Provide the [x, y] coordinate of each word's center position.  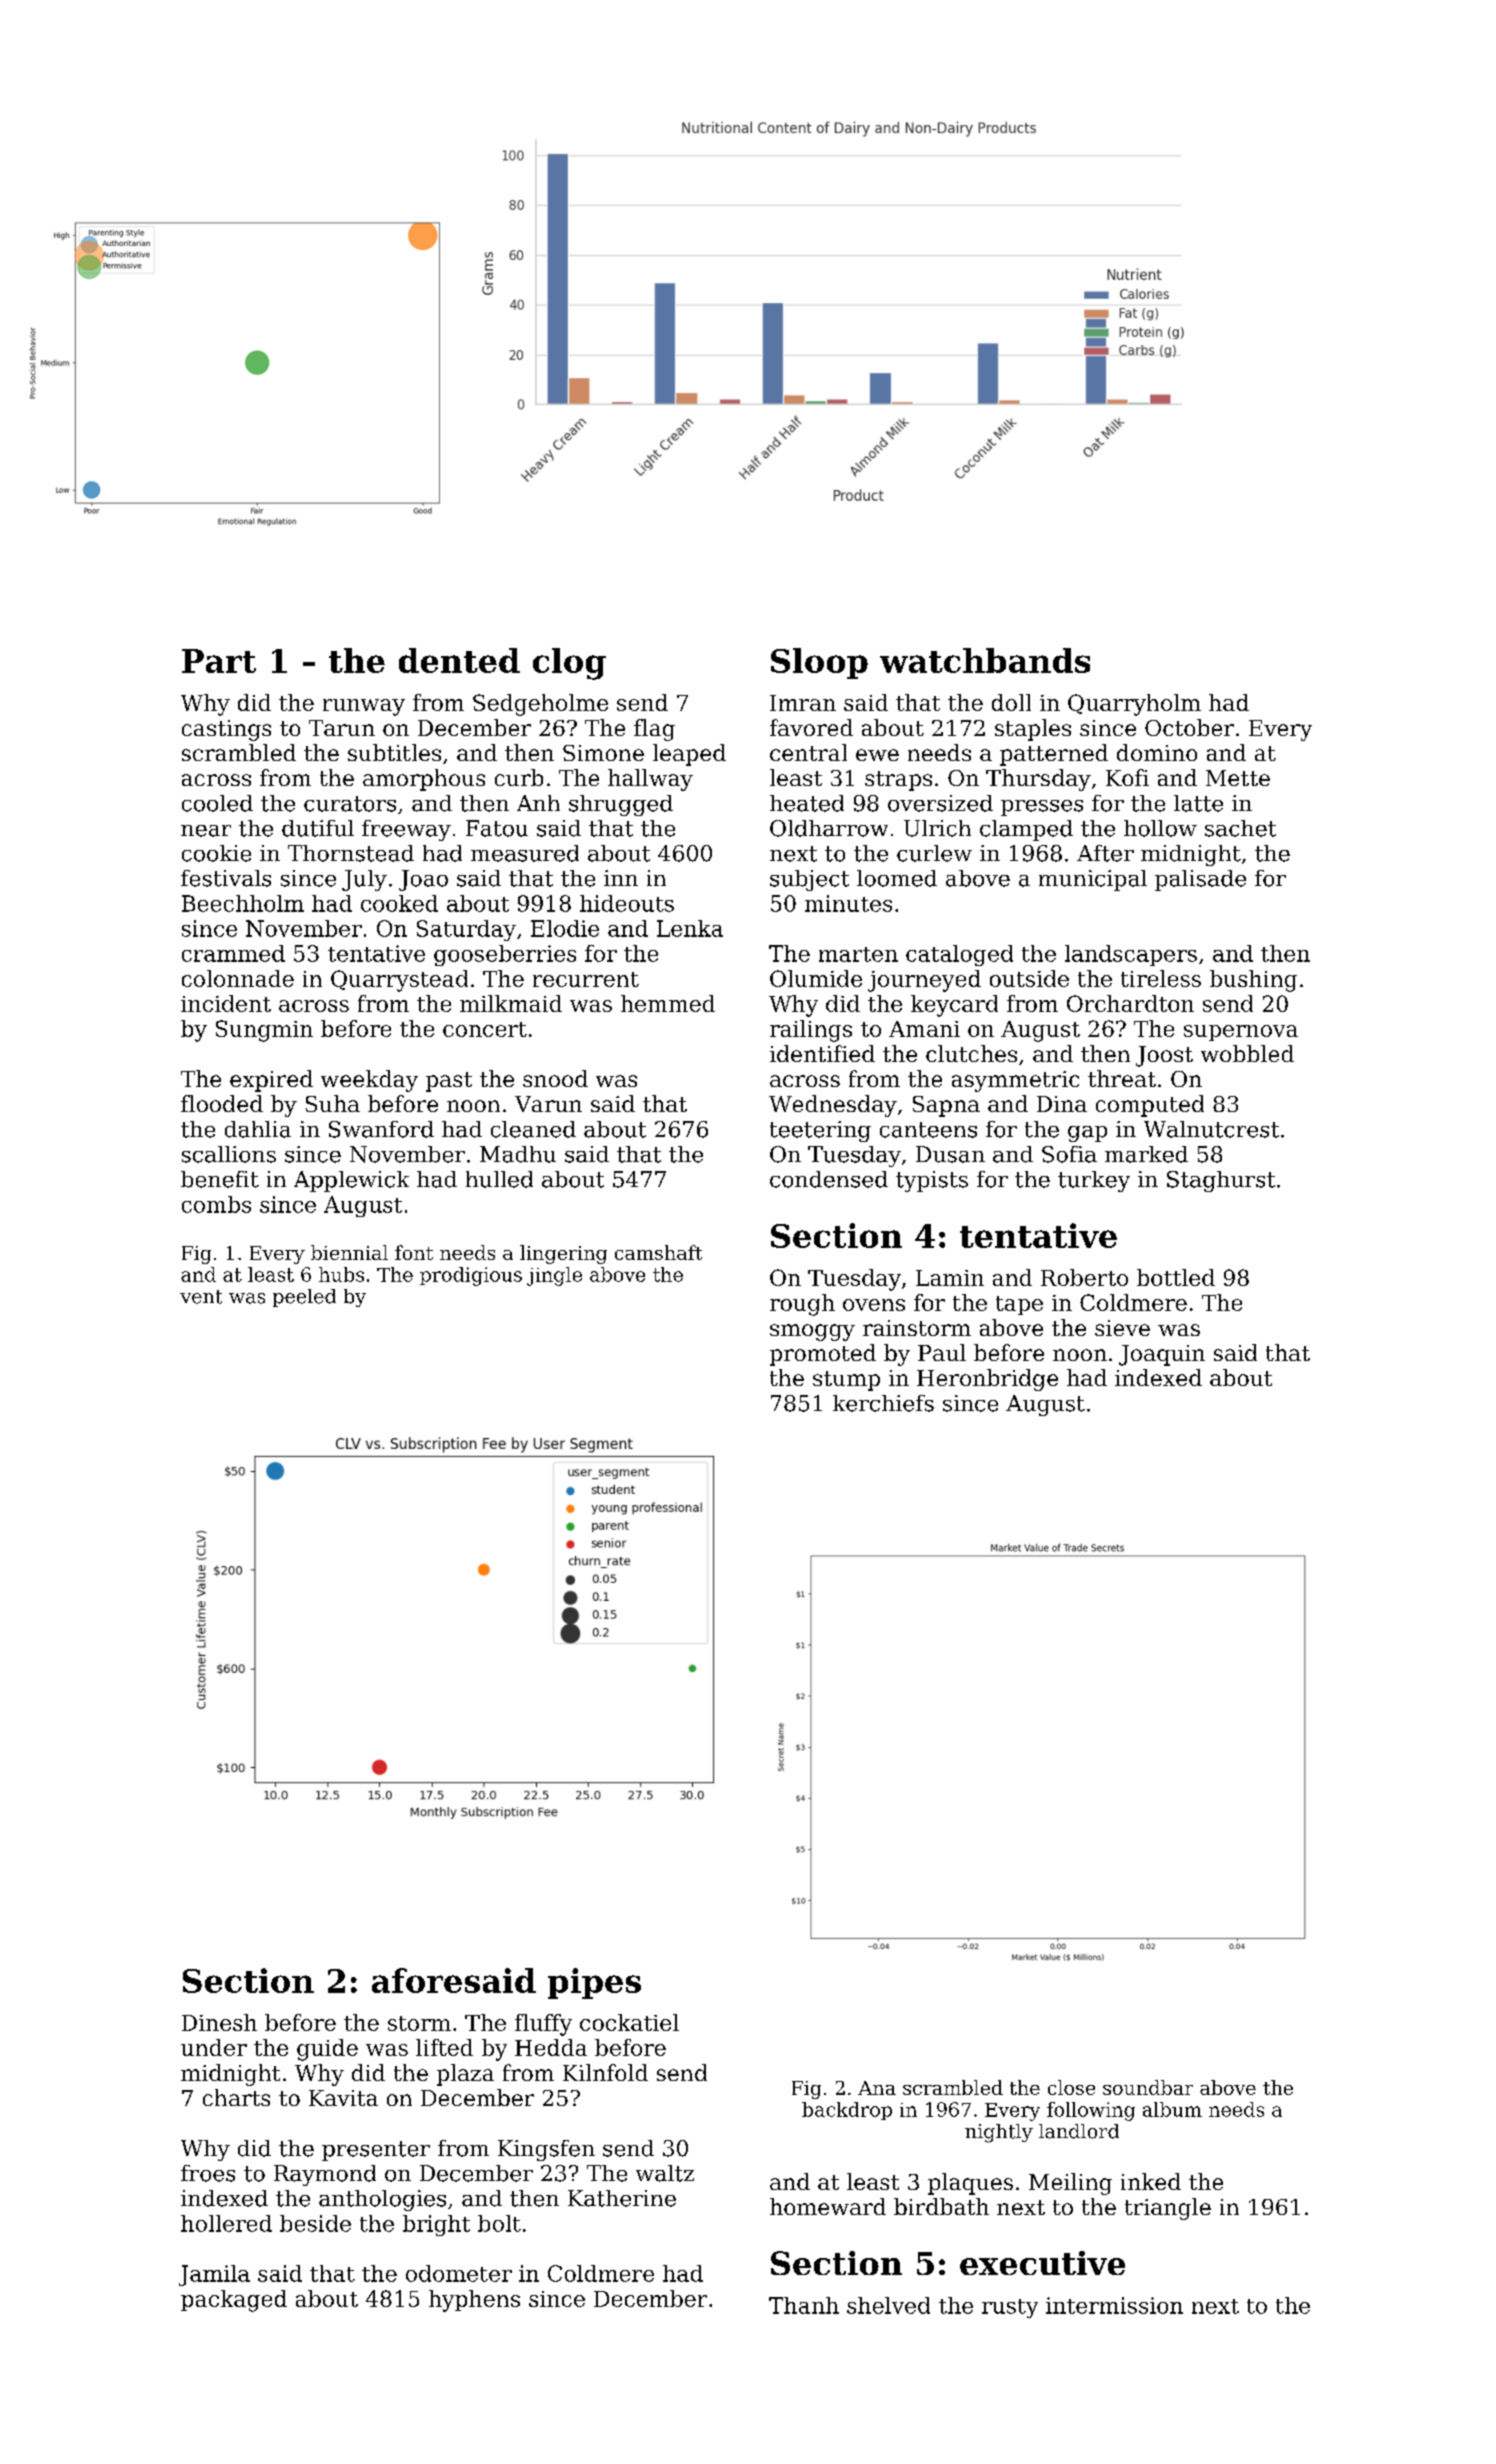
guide [327, 2050]
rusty [1010, 2308]
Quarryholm [1134, 705]
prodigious [471, 1276]
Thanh [804, 2305]
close [1071, 2087]
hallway [650, 780]
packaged [234, 2301]
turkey [1094, 1181]
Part [219, 661]
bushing [1253, 981]
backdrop [847, 2111]
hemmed [668, 1003]
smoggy [812, 1332]
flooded [222, 1103]
